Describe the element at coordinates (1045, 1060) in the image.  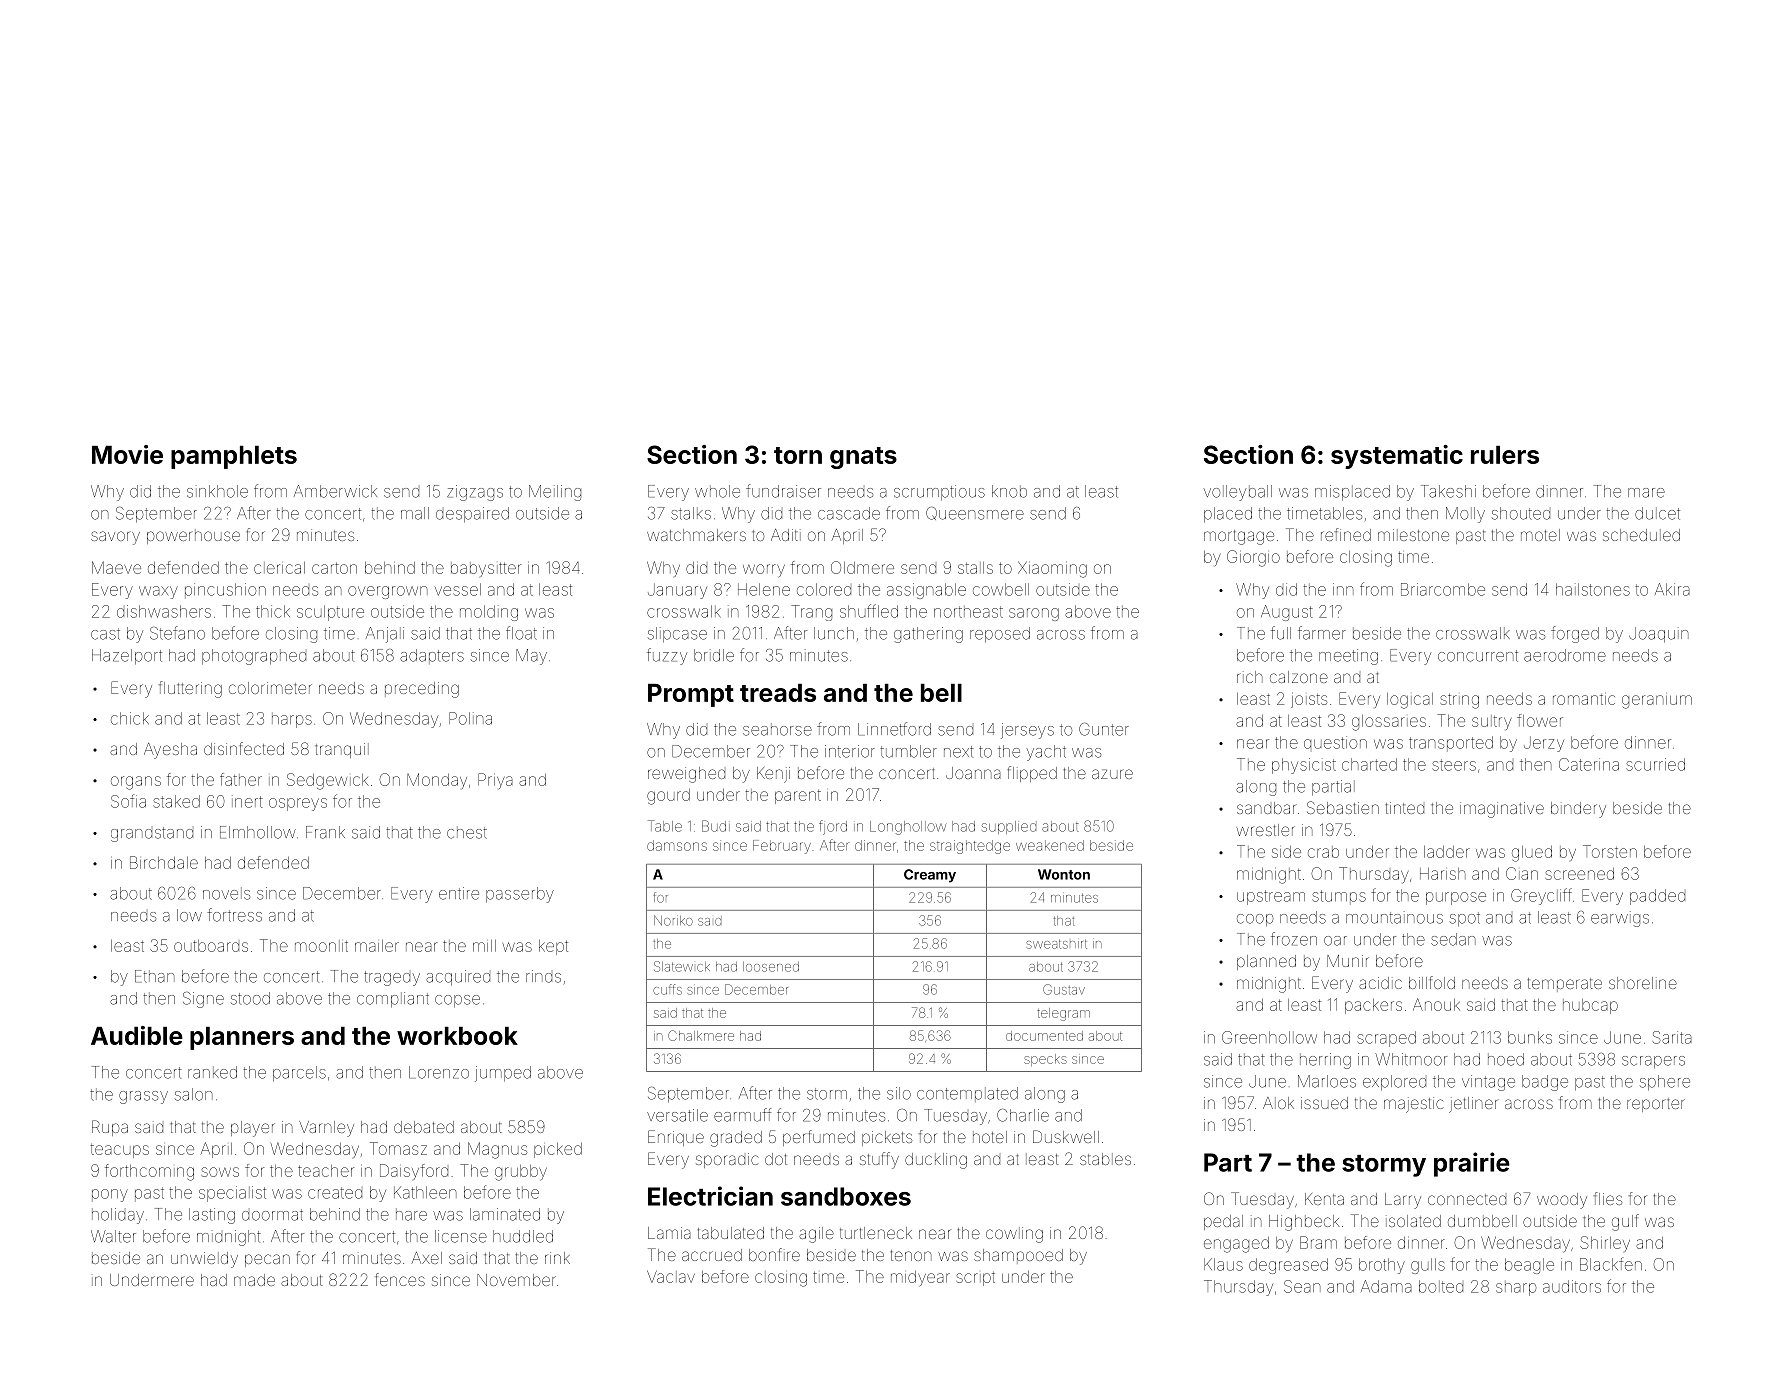
I see `specks` at that location.
